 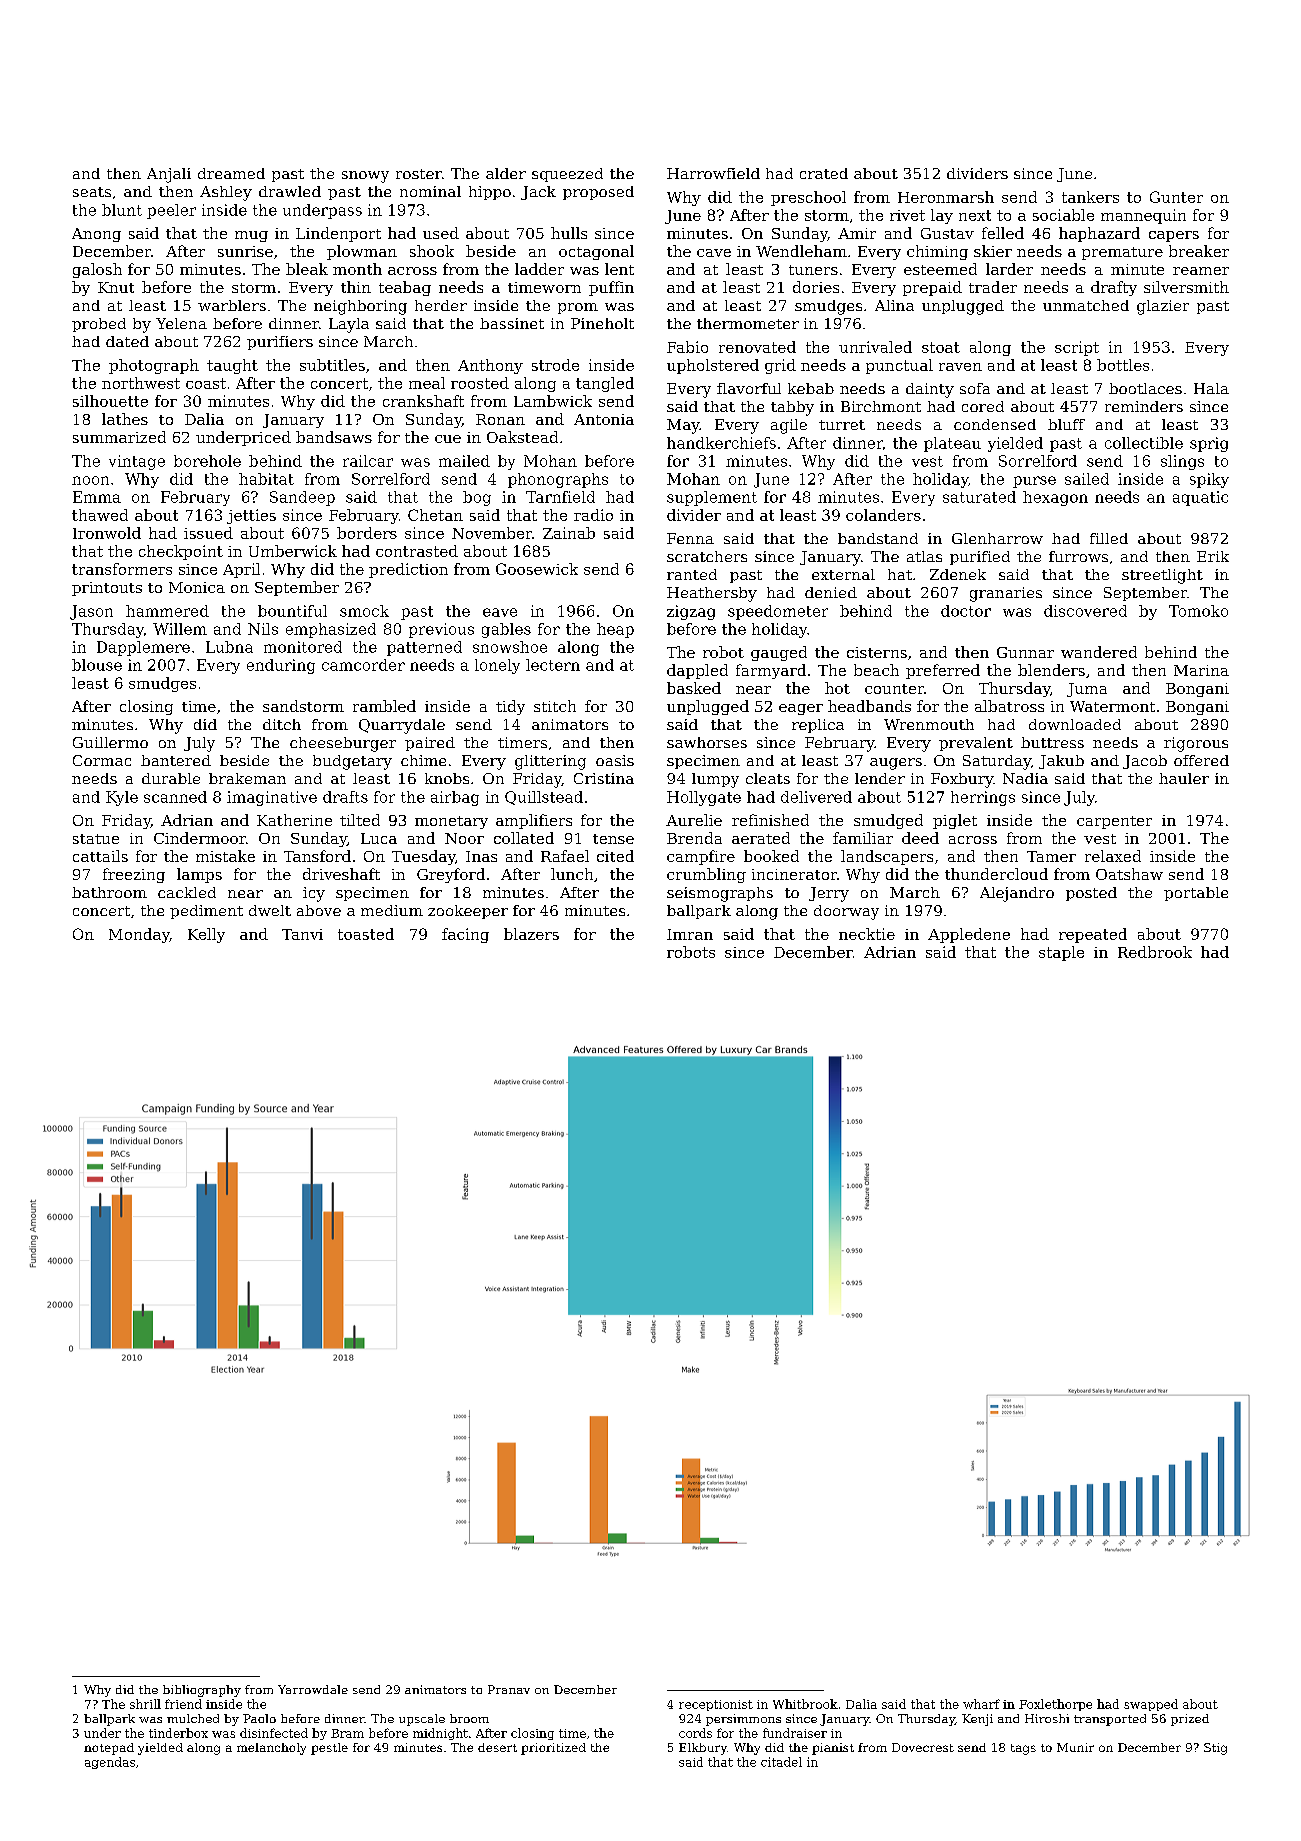 What do you see at coordinates (202, 1691) in the screenshot?
I see `bibliography` at bounding box center [202, 1691].
